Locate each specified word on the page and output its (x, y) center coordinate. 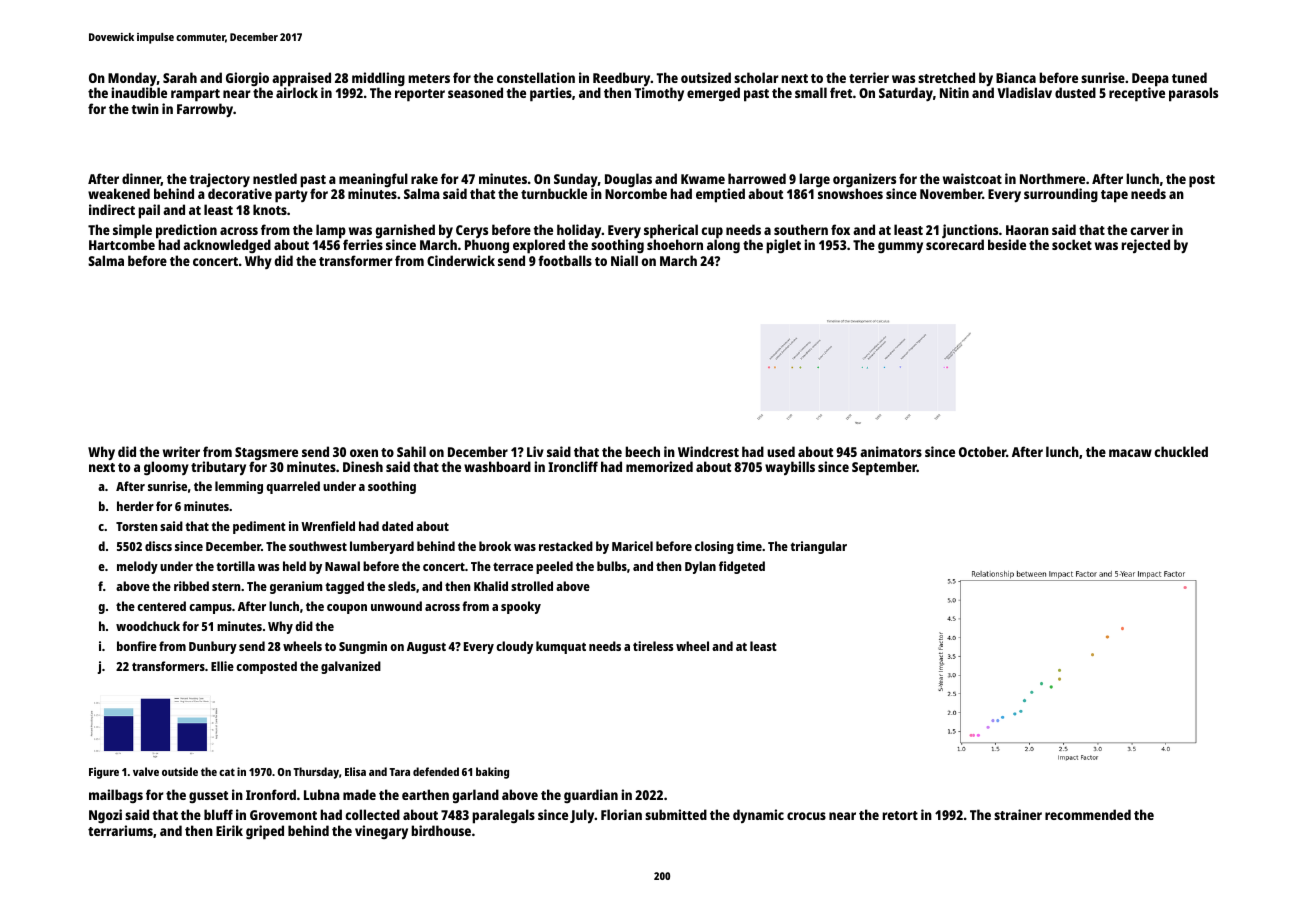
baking (492, 773)
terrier (869, 77)
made (359, 794)
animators (891, 451)
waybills (790, 468)
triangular (818, 547)
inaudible (139, 92)
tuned (1189, 77)
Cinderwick (461, 260)
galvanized (351, 667)
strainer (1018, 814)
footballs (565, 260)
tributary (218, 468)
